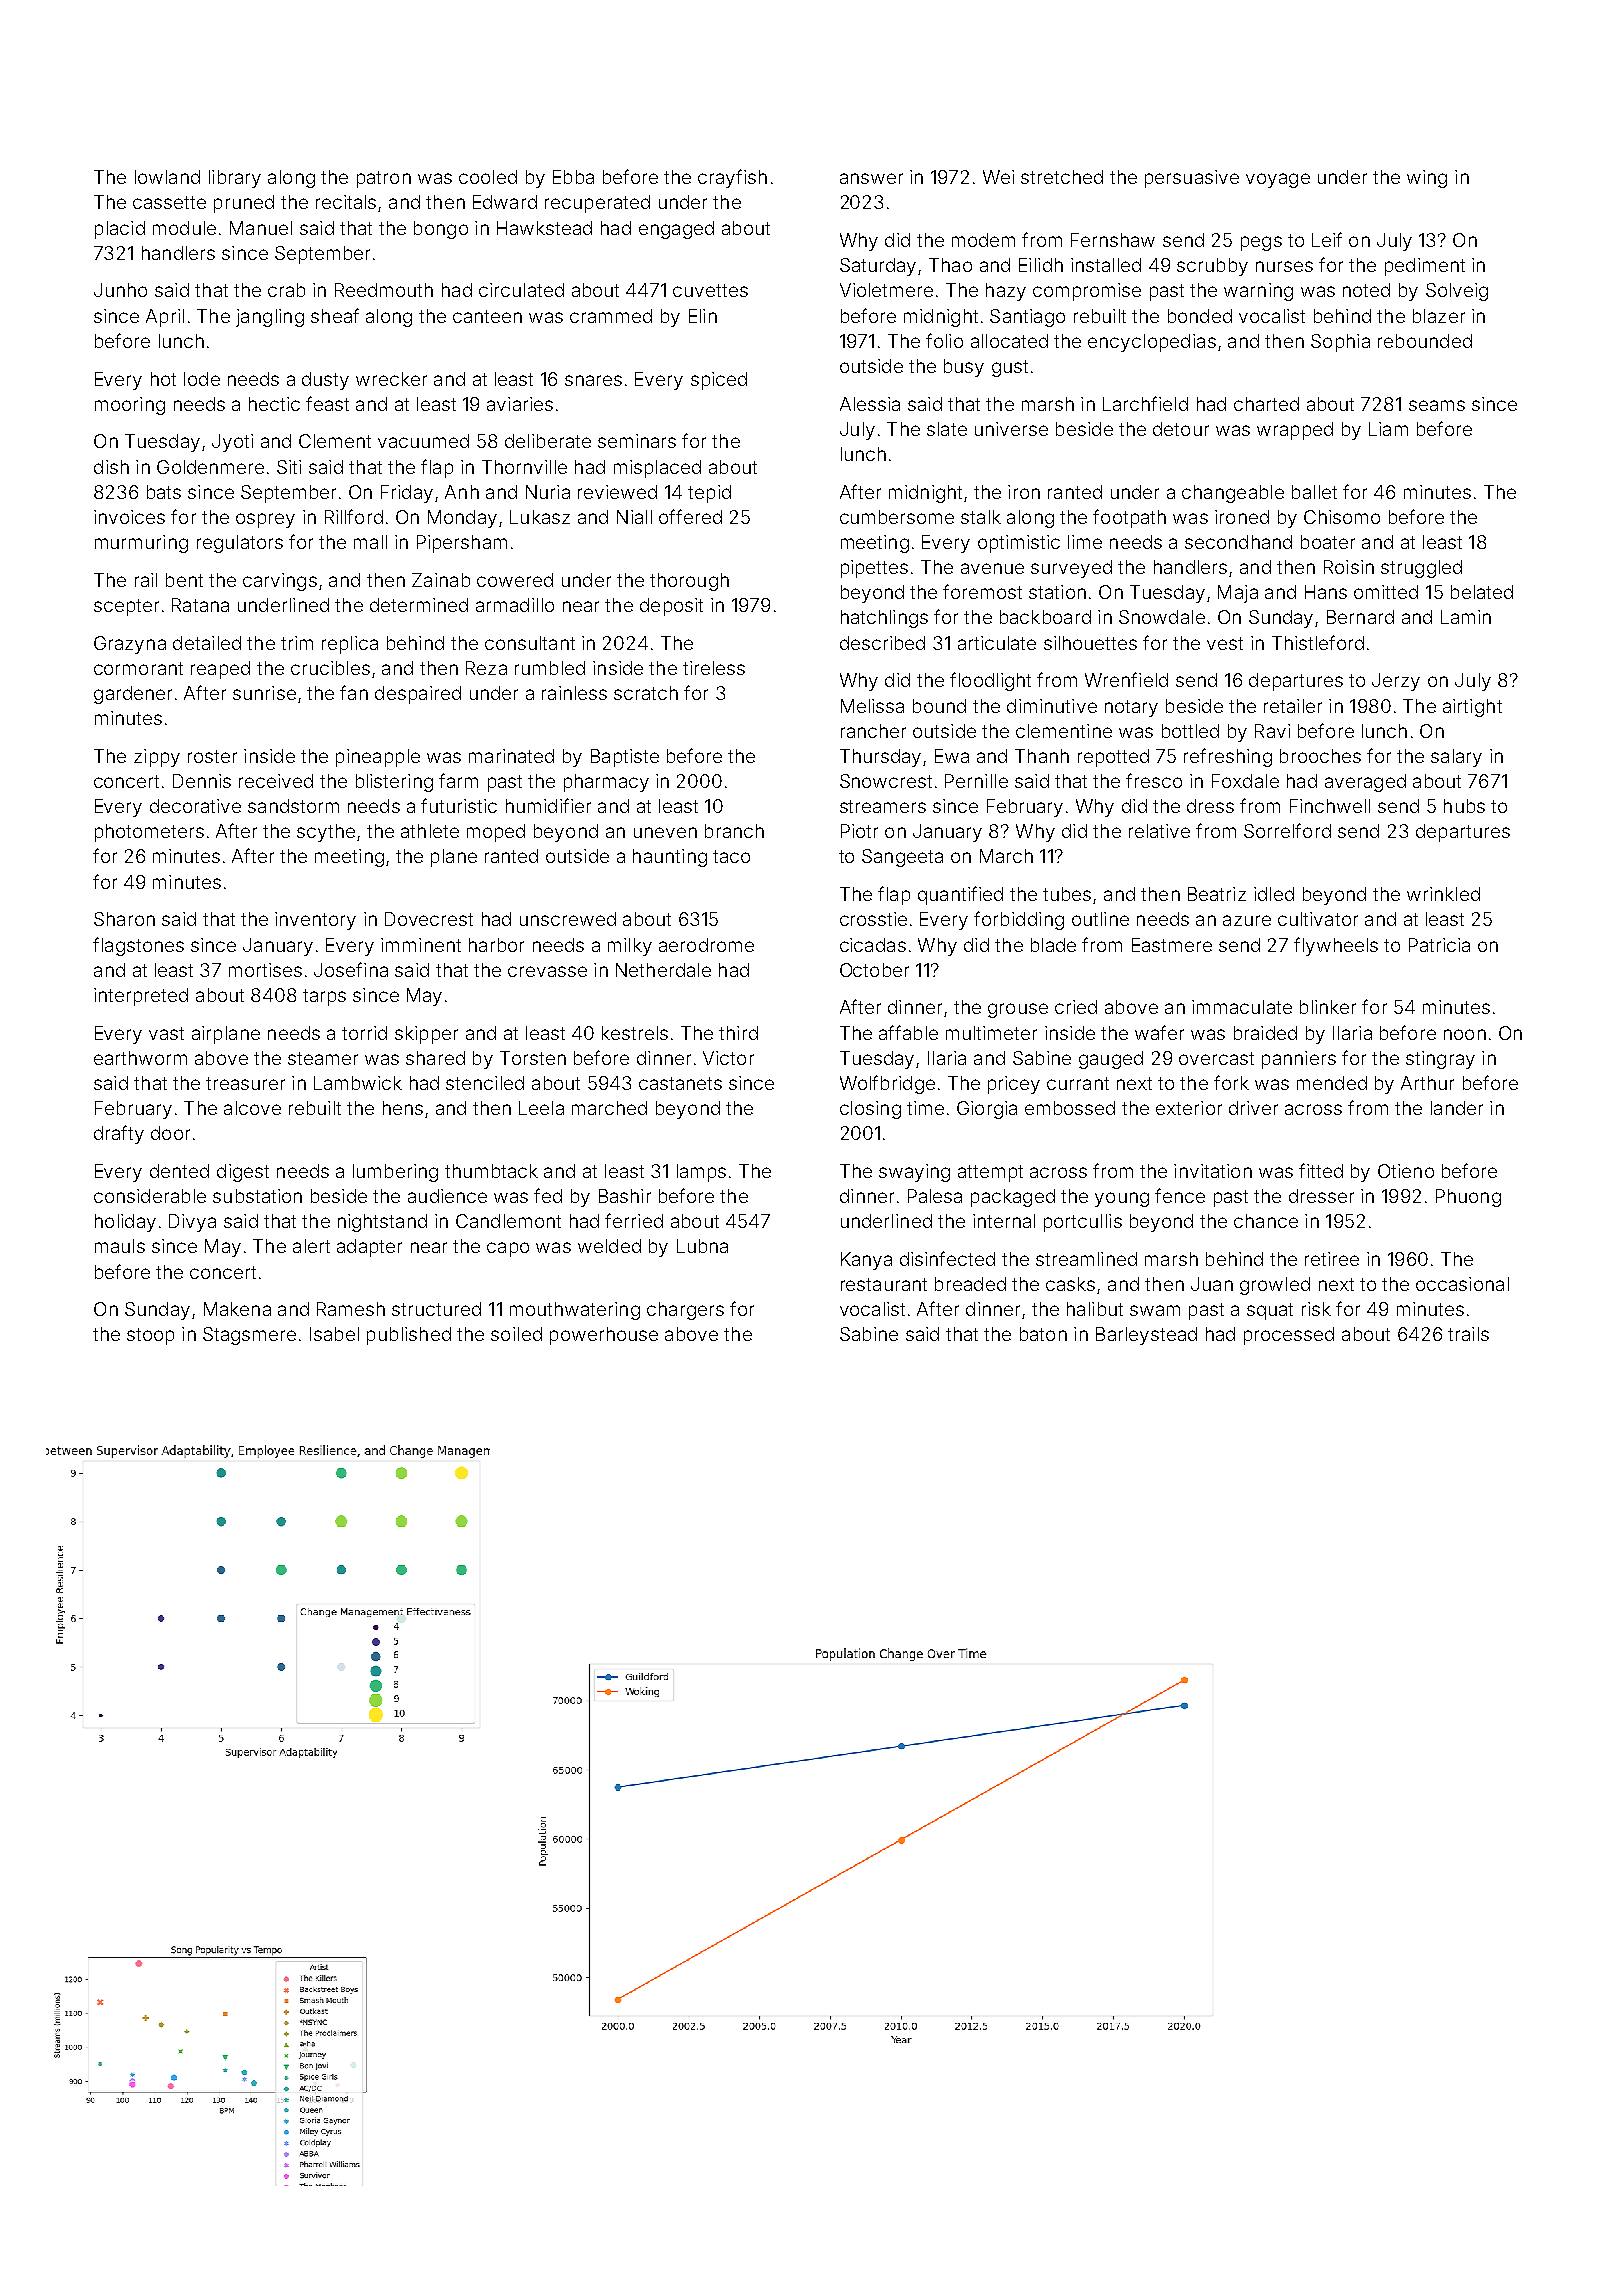  I want to click on zippy, so click(157, 758).
